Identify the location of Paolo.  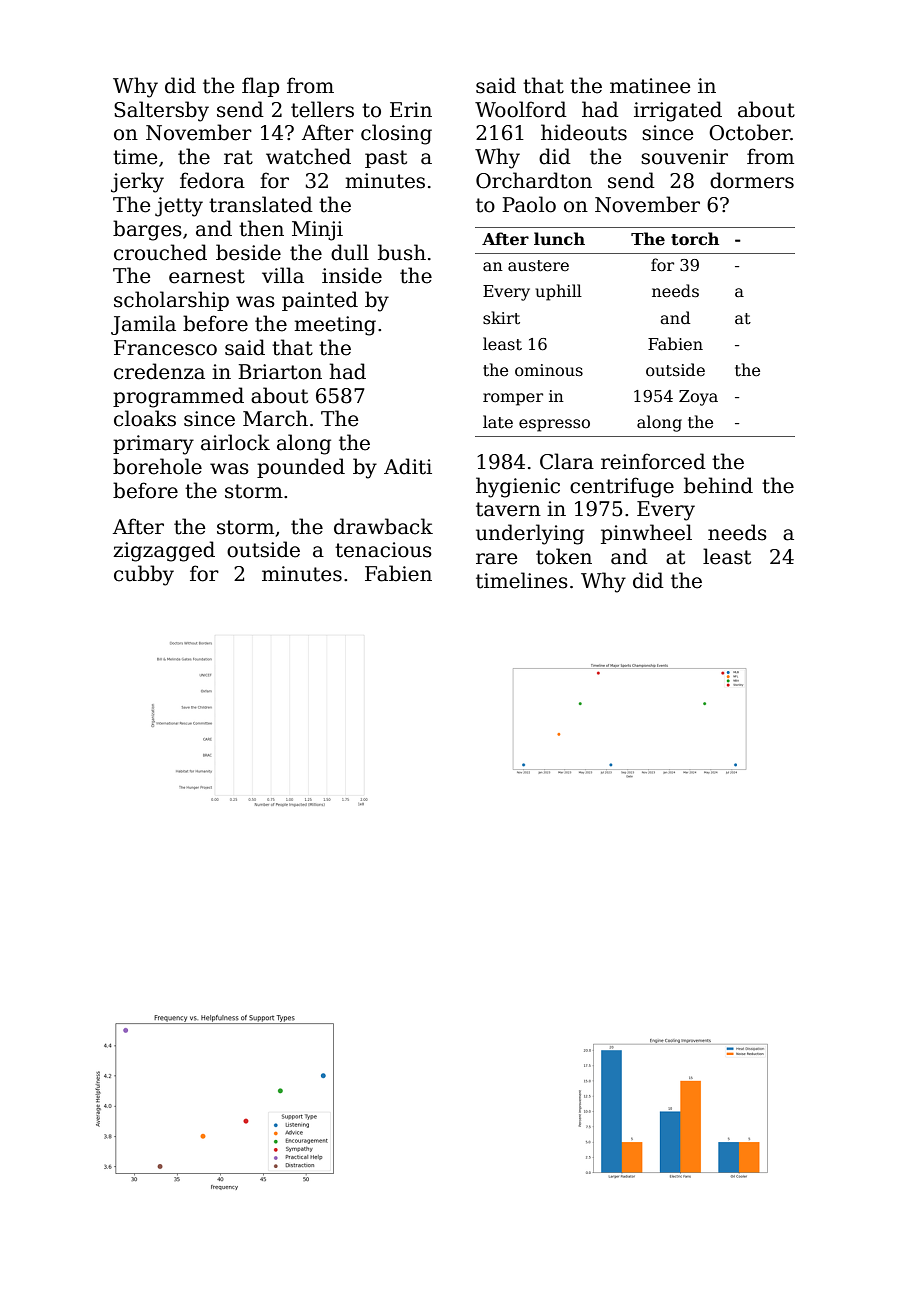
(529, 204).
